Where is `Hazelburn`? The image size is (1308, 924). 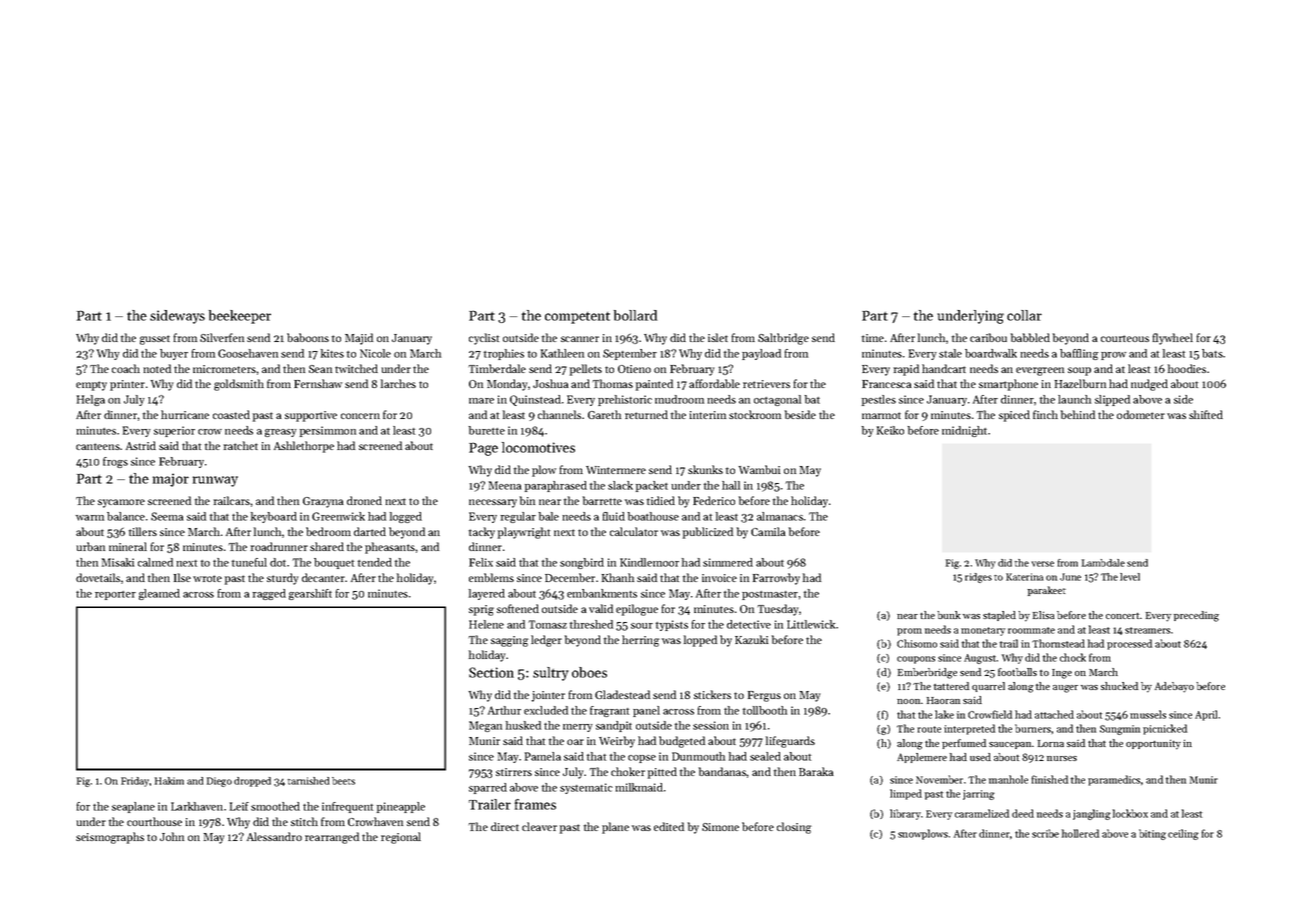 Hazelburn is located at coordinates (1080, 383).
